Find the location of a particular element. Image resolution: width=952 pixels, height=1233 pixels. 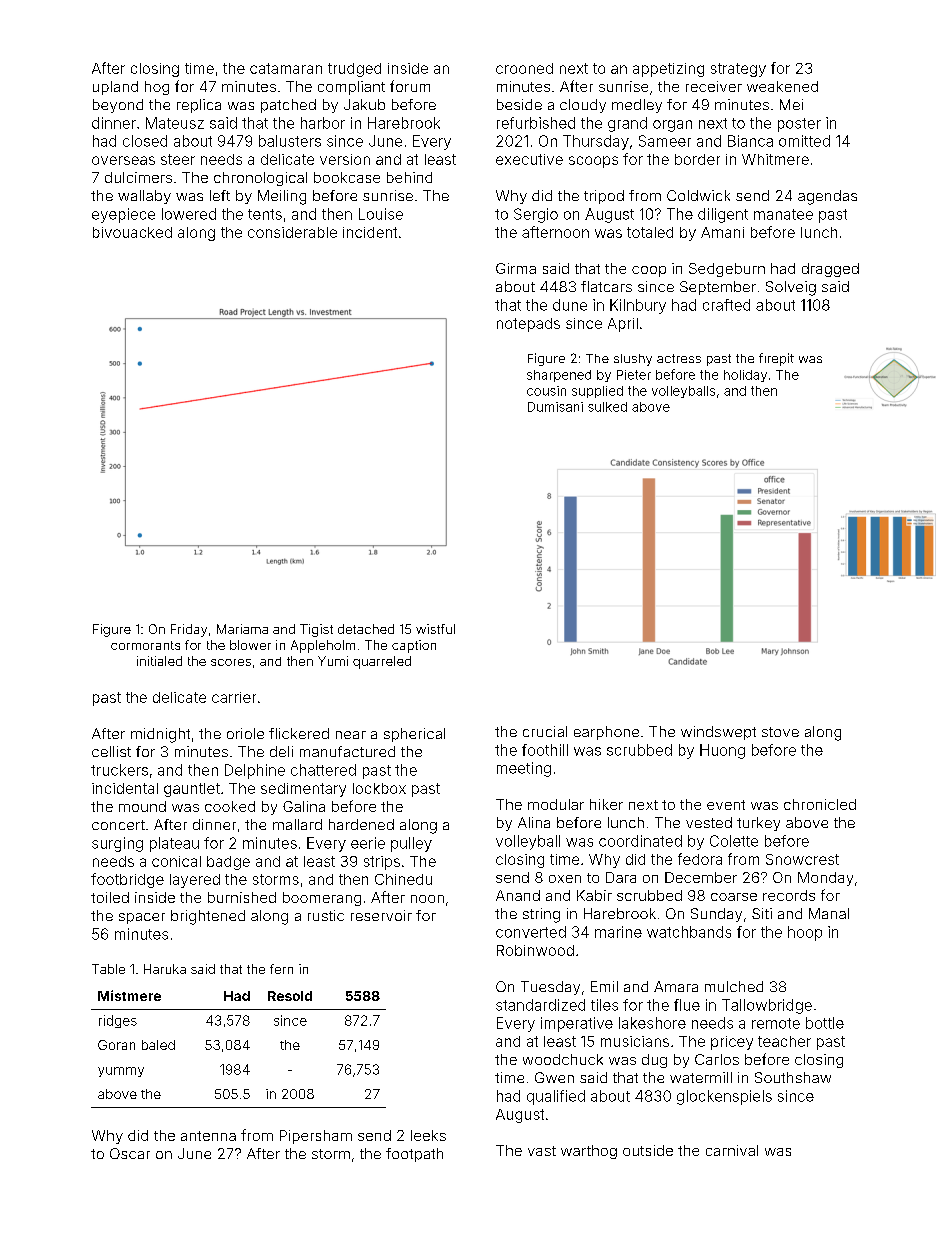

standardized is located at coordinates (540, 1005).
